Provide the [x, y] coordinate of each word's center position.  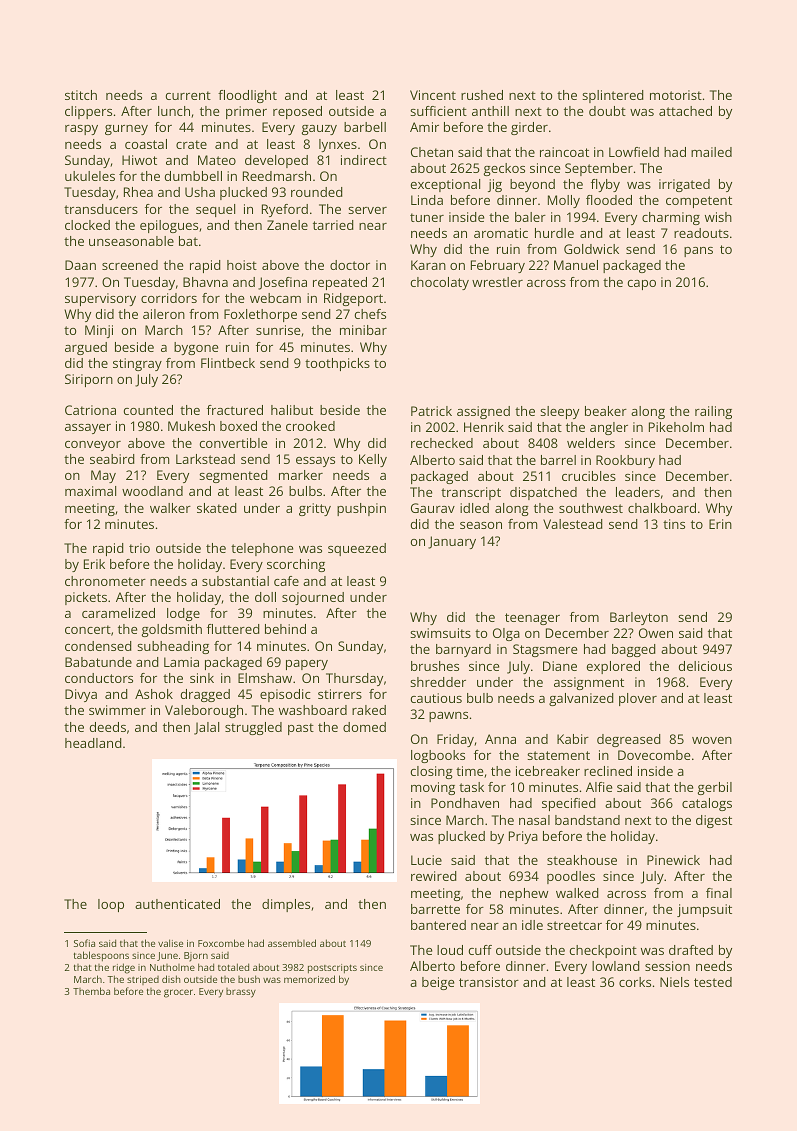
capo [642, 285]
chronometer [105, 581]
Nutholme [172, 967]
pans [698, 252]
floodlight [247, 96]
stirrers [340, 694]
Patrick [431, 411]
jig [495, 185]
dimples [286, 905]
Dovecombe [654, 755]
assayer [88, 429]
